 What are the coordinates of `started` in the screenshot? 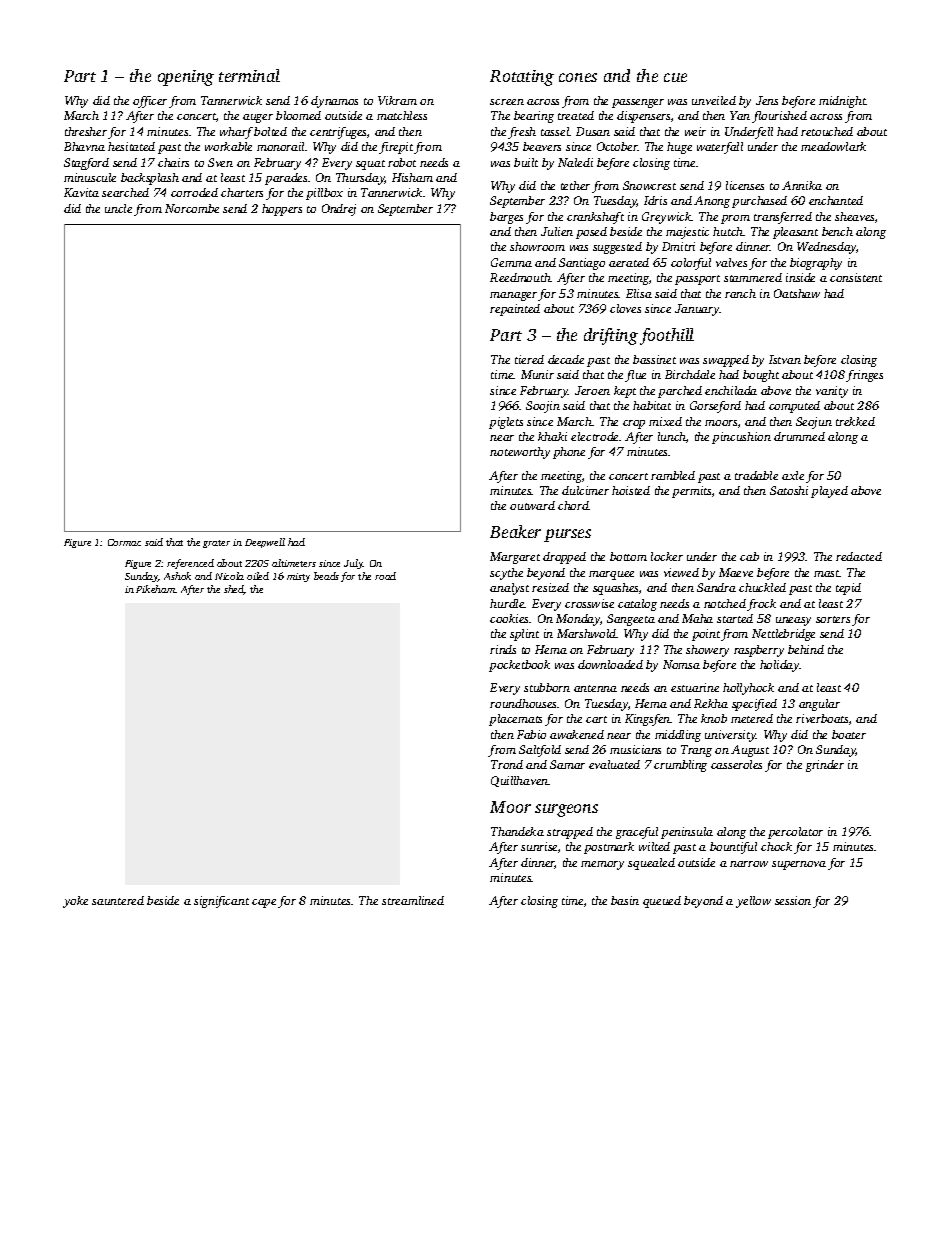 It's located at (735, 618).
